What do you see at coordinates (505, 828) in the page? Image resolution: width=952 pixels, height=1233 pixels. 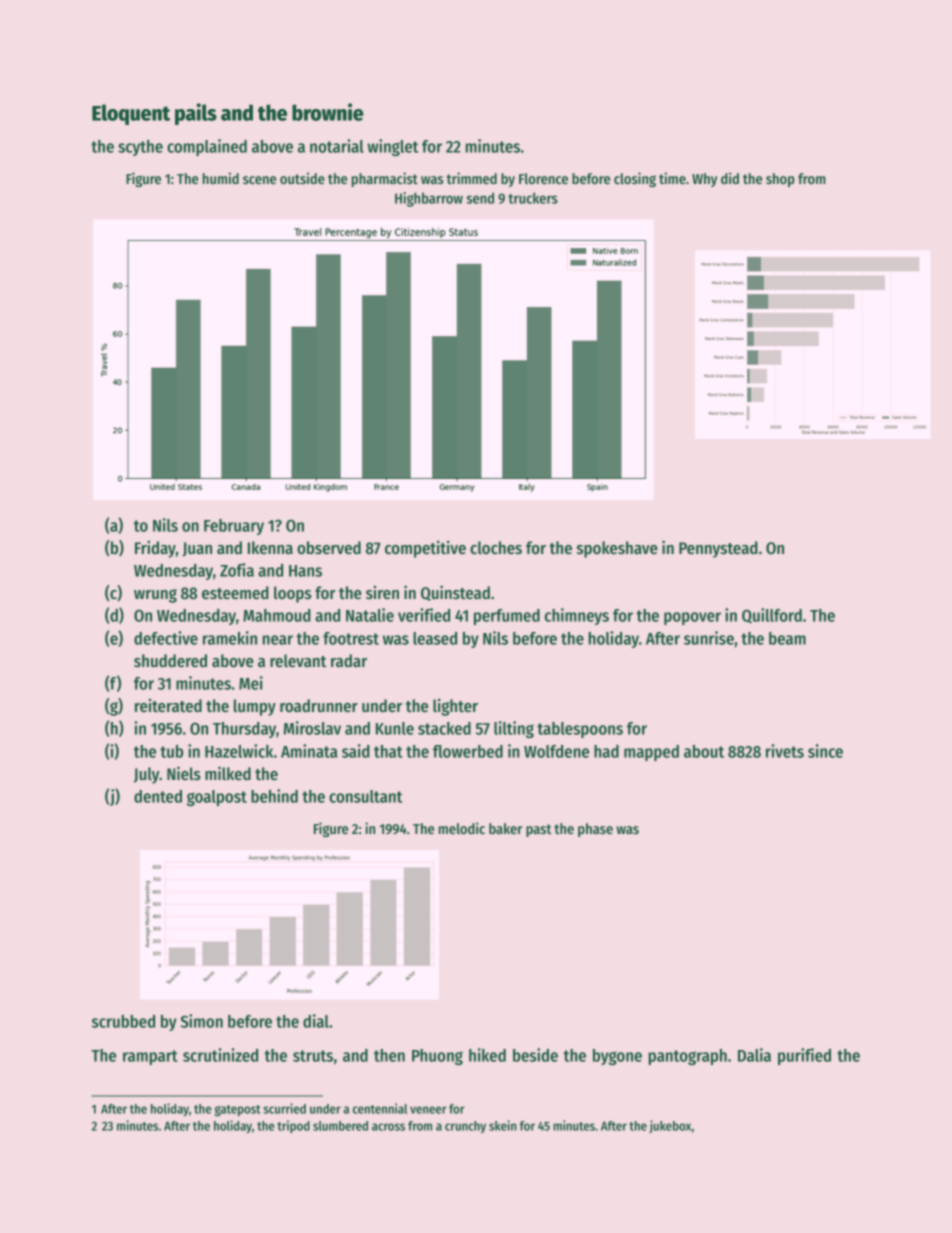 I see `baker` at bounding box center [505, 828].
